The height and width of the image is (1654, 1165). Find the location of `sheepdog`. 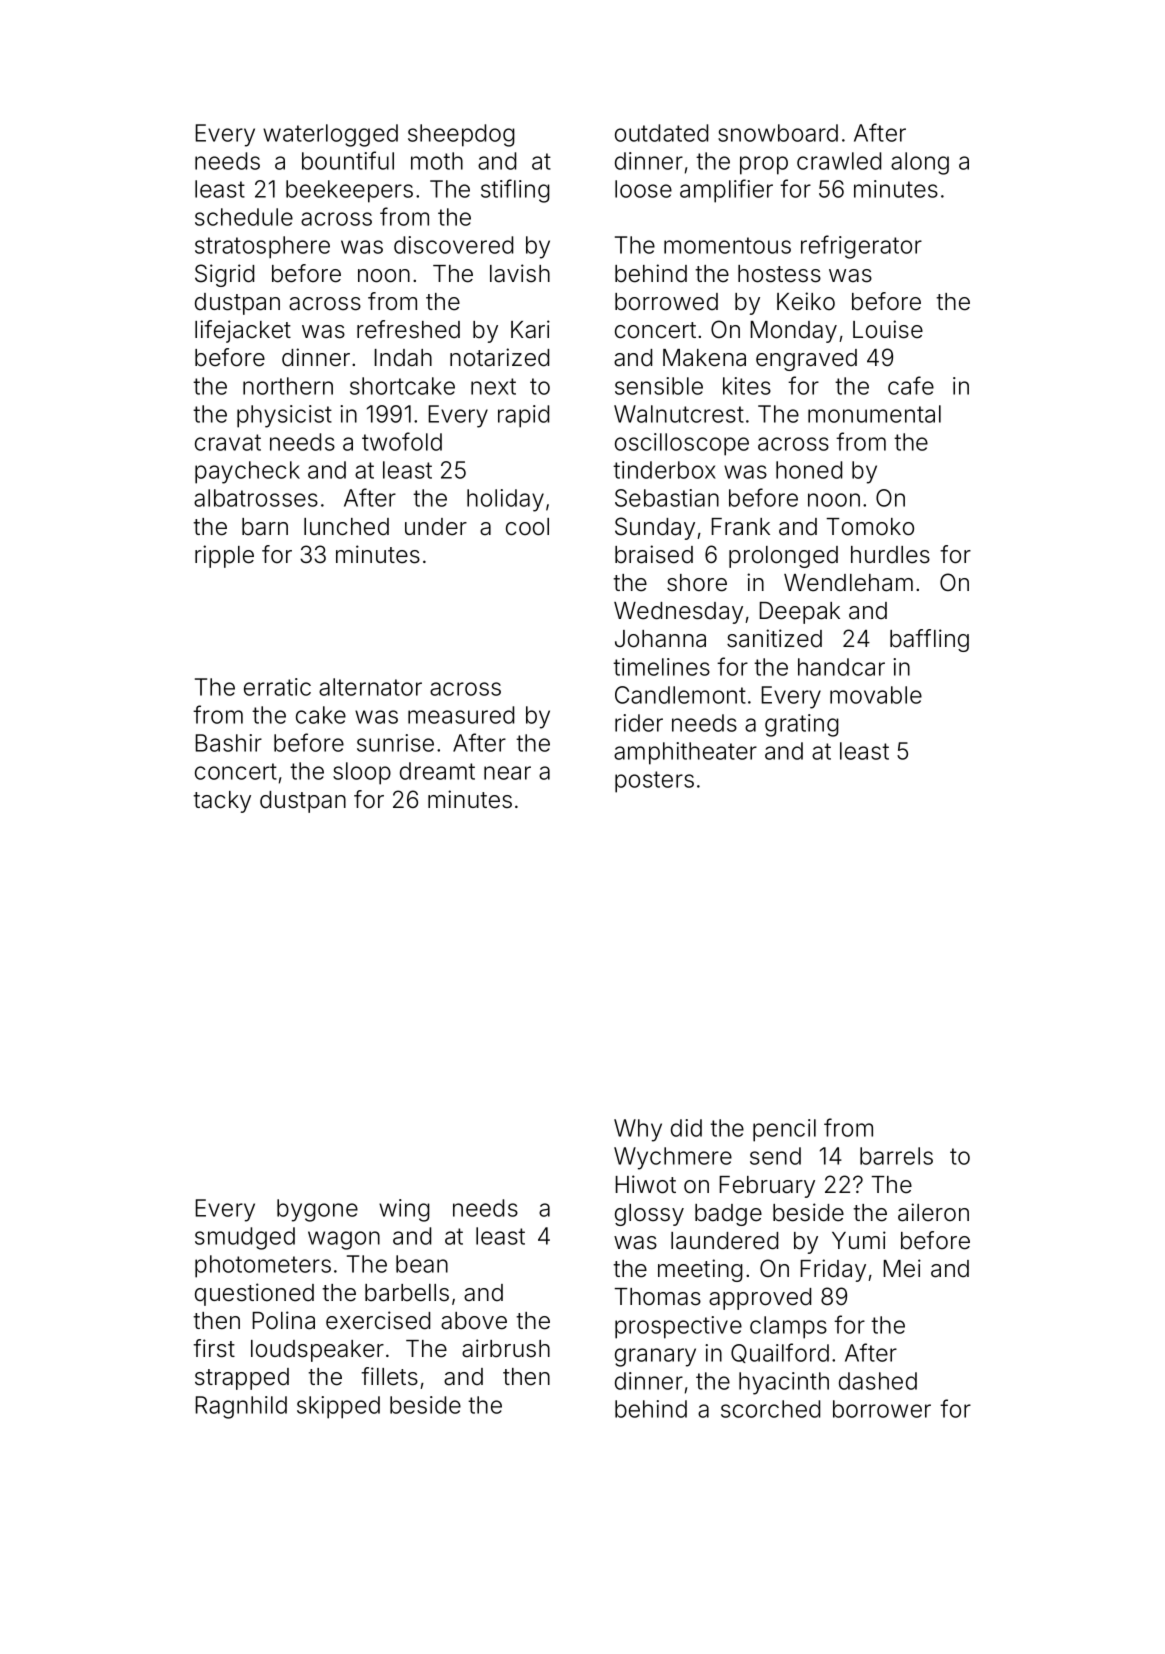

sheepdog is located at coordinates (461, 135).
